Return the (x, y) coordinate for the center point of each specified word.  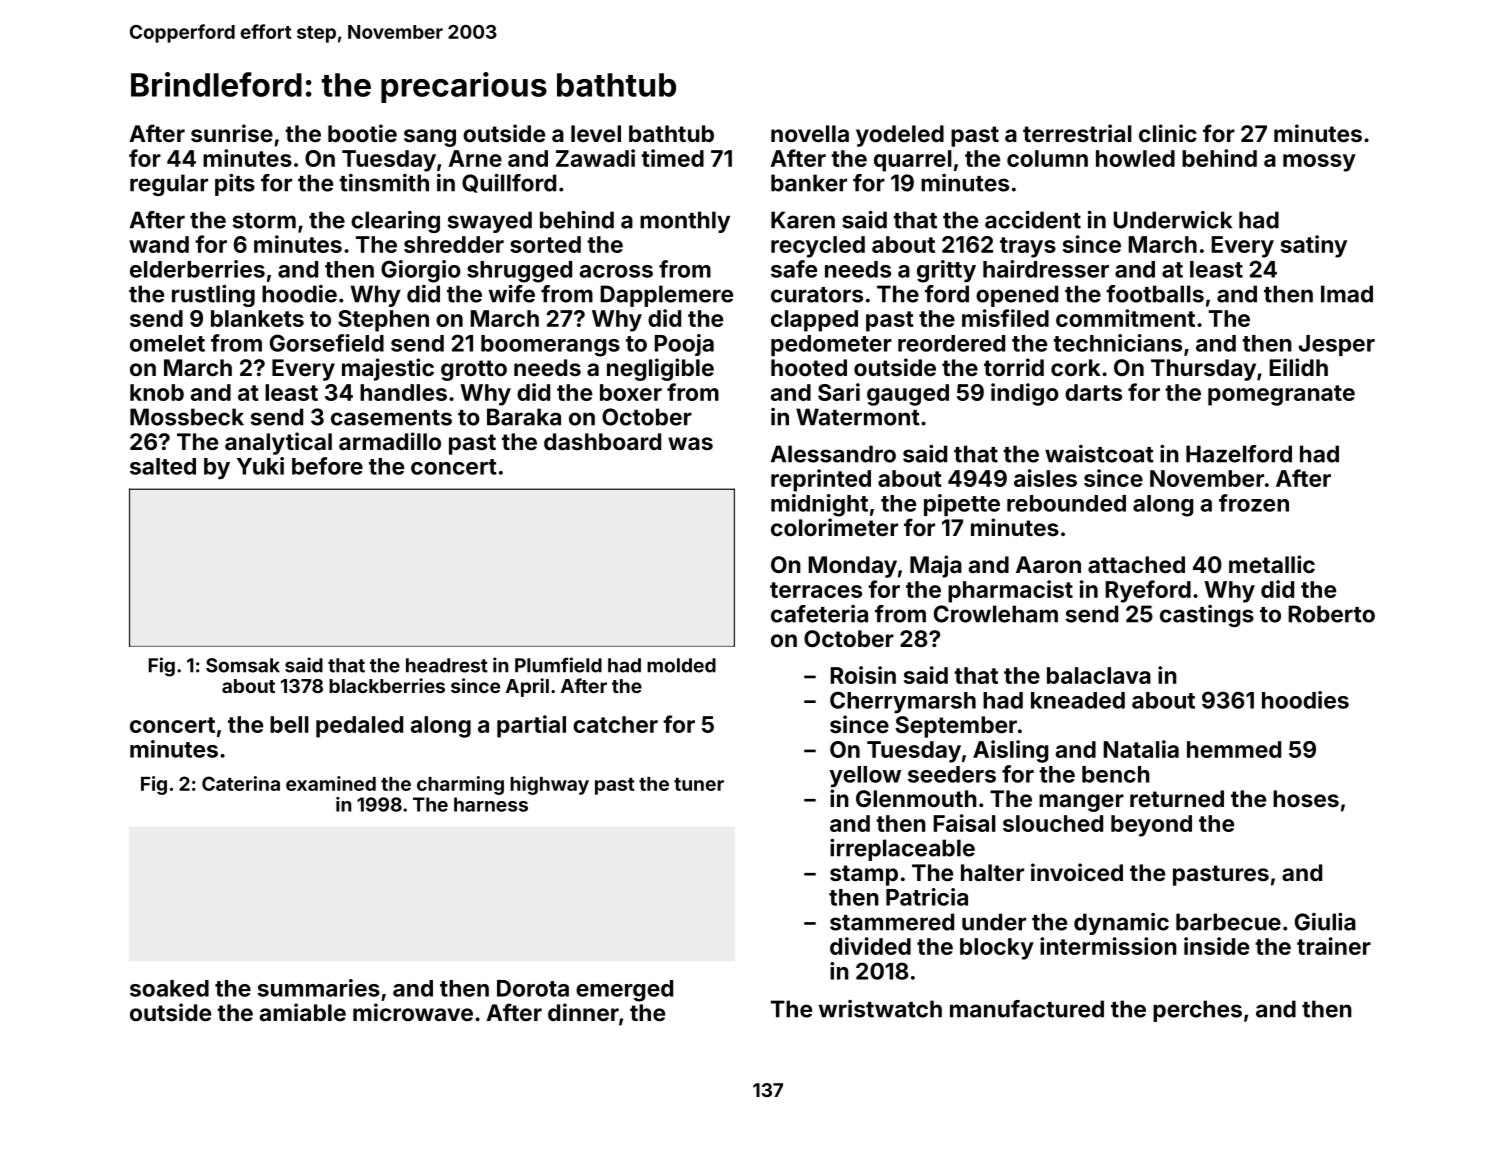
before (327, 466)
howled (1135, 158)
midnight (819, 505)
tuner (699, 784)
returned (1177, 798)
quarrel (913, 161)
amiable (303, 1012)
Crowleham (996, 614)
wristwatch (880, 1009)
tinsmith (384, 183)
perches (1197, 1011)
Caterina (241, 783)
